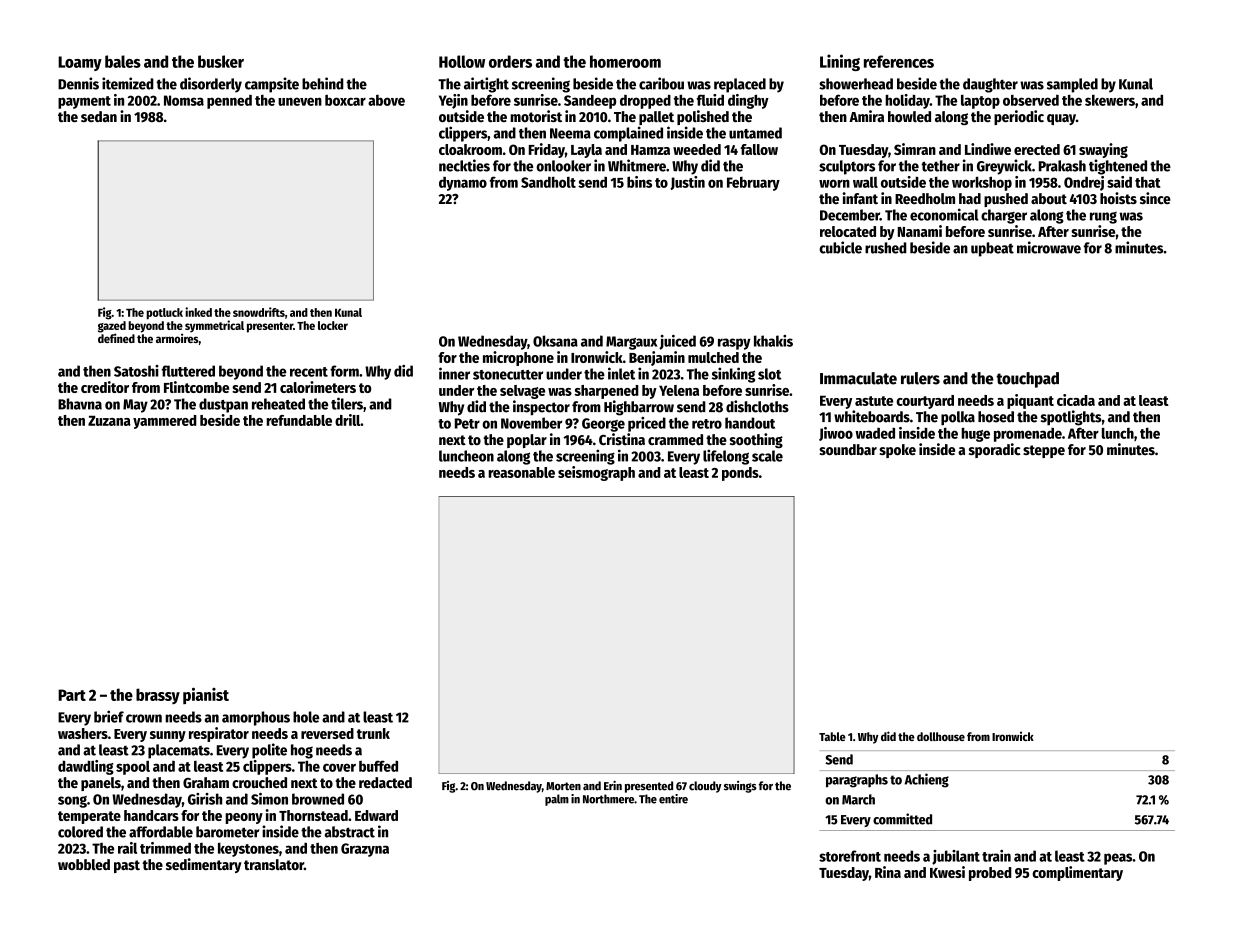 This screenshot has height=952, width=1233. I want to click on Table, so click(832, 736).
